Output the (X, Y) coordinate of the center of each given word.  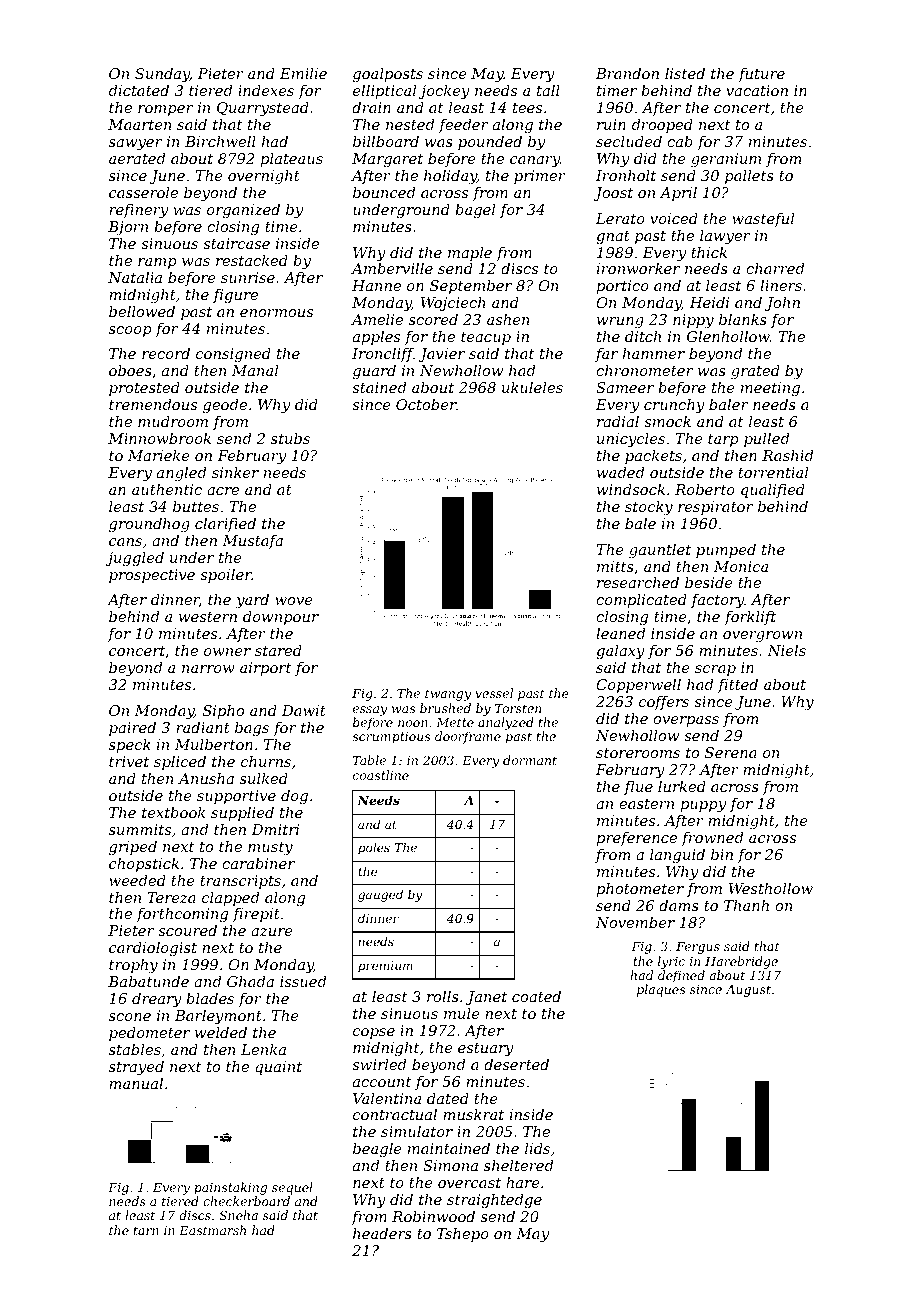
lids (537, 1148)
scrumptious (391, 738)
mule (462, 1013)
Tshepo (463, 1235)
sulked (264, 778)
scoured (187, 930)
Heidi (709, 302)
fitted (738, 686)
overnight (264, 177)
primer (540, 177)
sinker (235, 472)
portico (622, 287)
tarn (146, 1230)
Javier (441, 355)
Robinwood (433, 1216)
